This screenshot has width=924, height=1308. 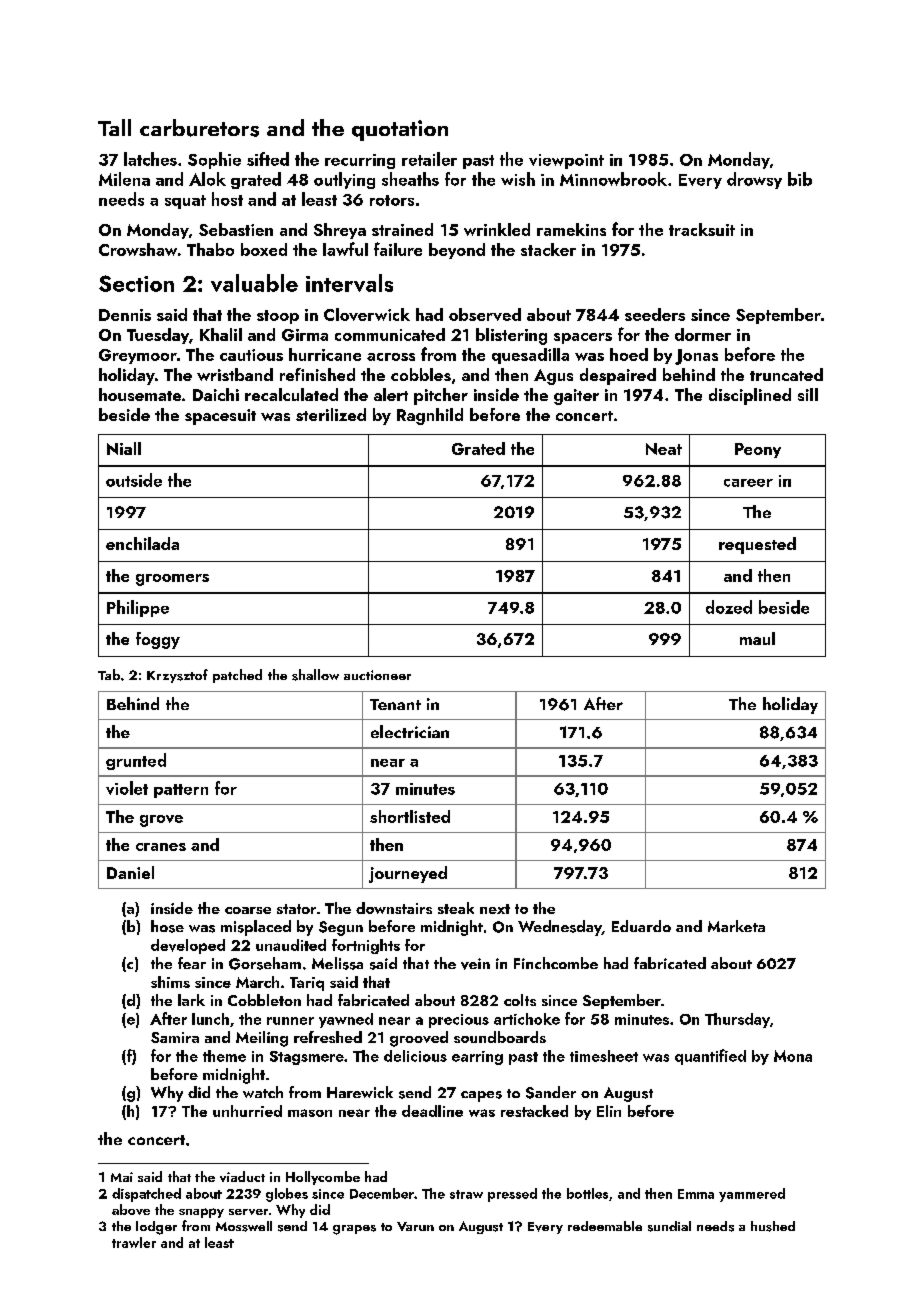 What do you see at coordinates (170, 982) in the screenshot?
I see `shims` at bounding box center [170, 982].
